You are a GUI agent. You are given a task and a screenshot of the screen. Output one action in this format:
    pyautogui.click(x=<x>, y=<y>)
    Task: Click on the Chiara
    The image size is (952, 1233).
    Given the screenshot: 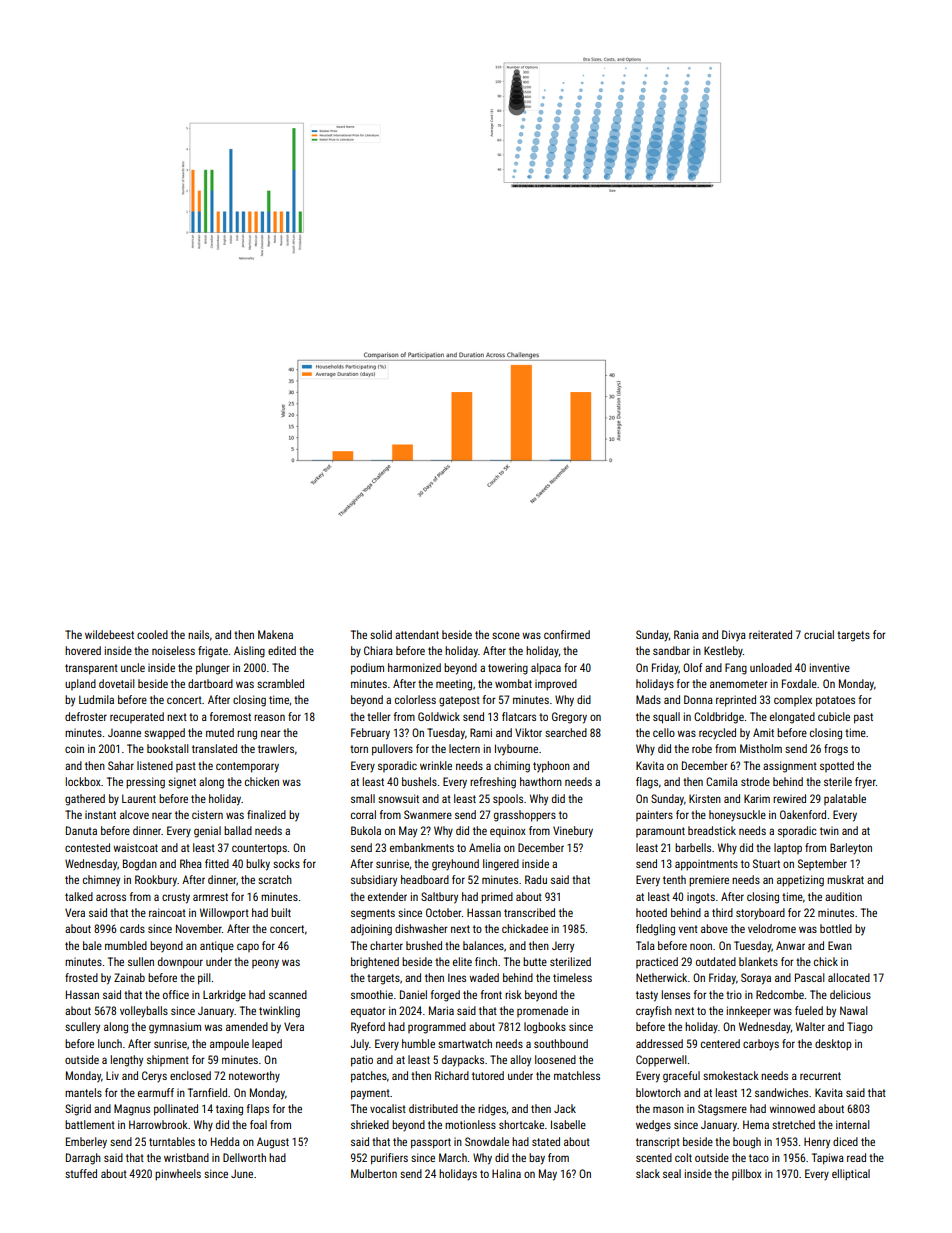 What is the action you would take?
    pyautogui.click(x=378, y=650)
